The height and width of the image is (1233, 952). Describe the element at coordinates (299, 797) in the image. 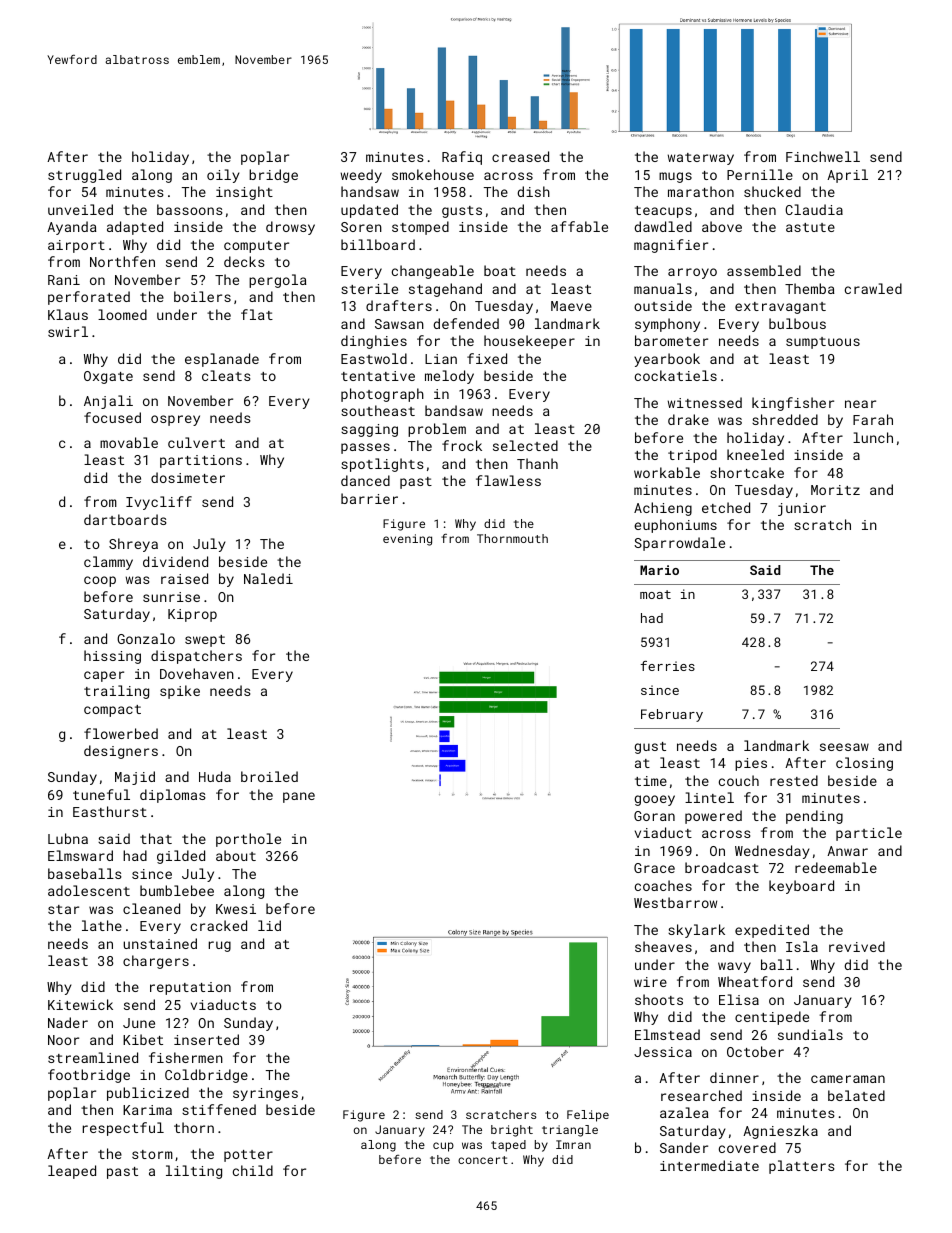

I see `pane` at that location.
